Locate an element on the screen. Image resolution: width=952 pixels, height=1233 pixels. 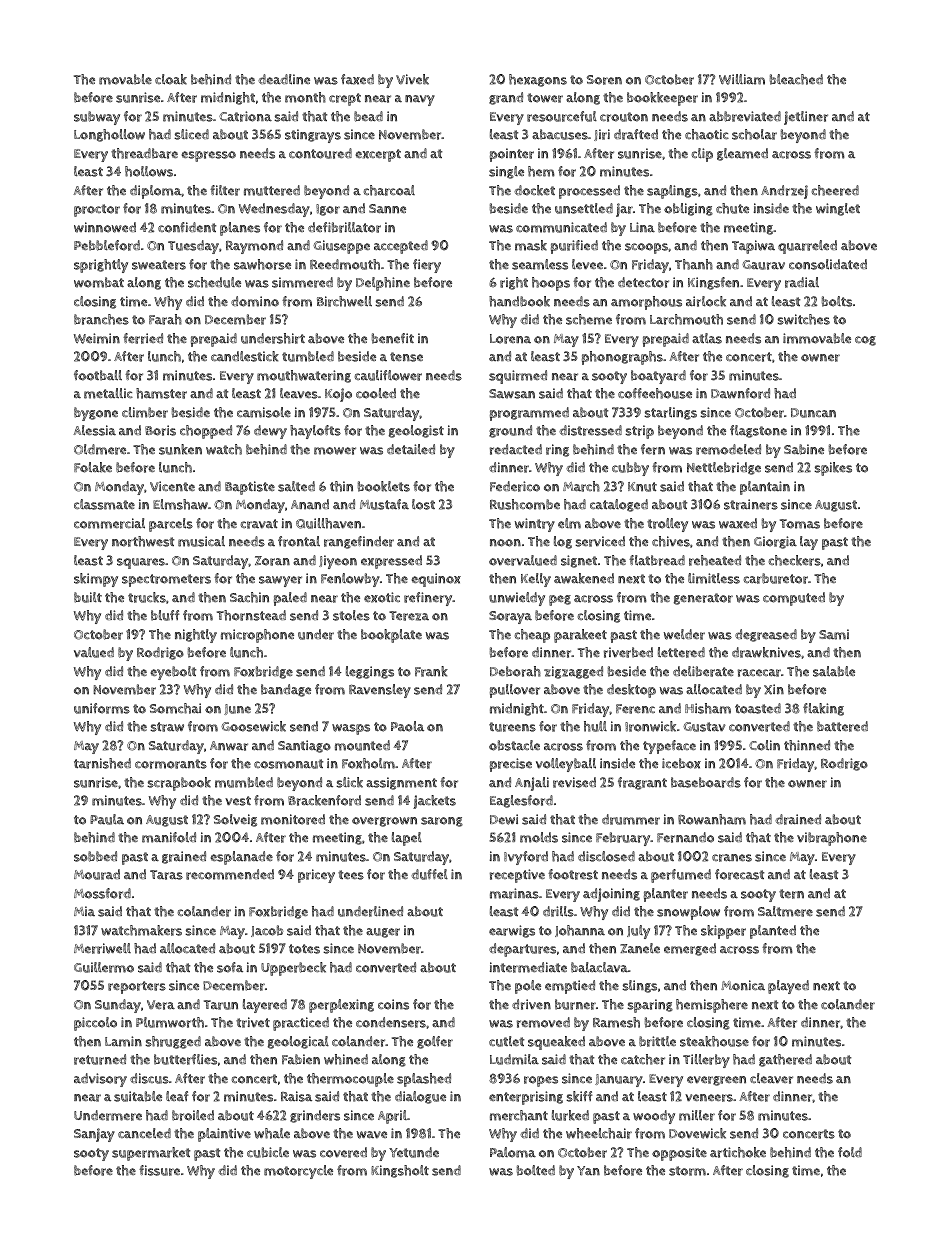
Paloma is located at coordinates (513, 1152).
